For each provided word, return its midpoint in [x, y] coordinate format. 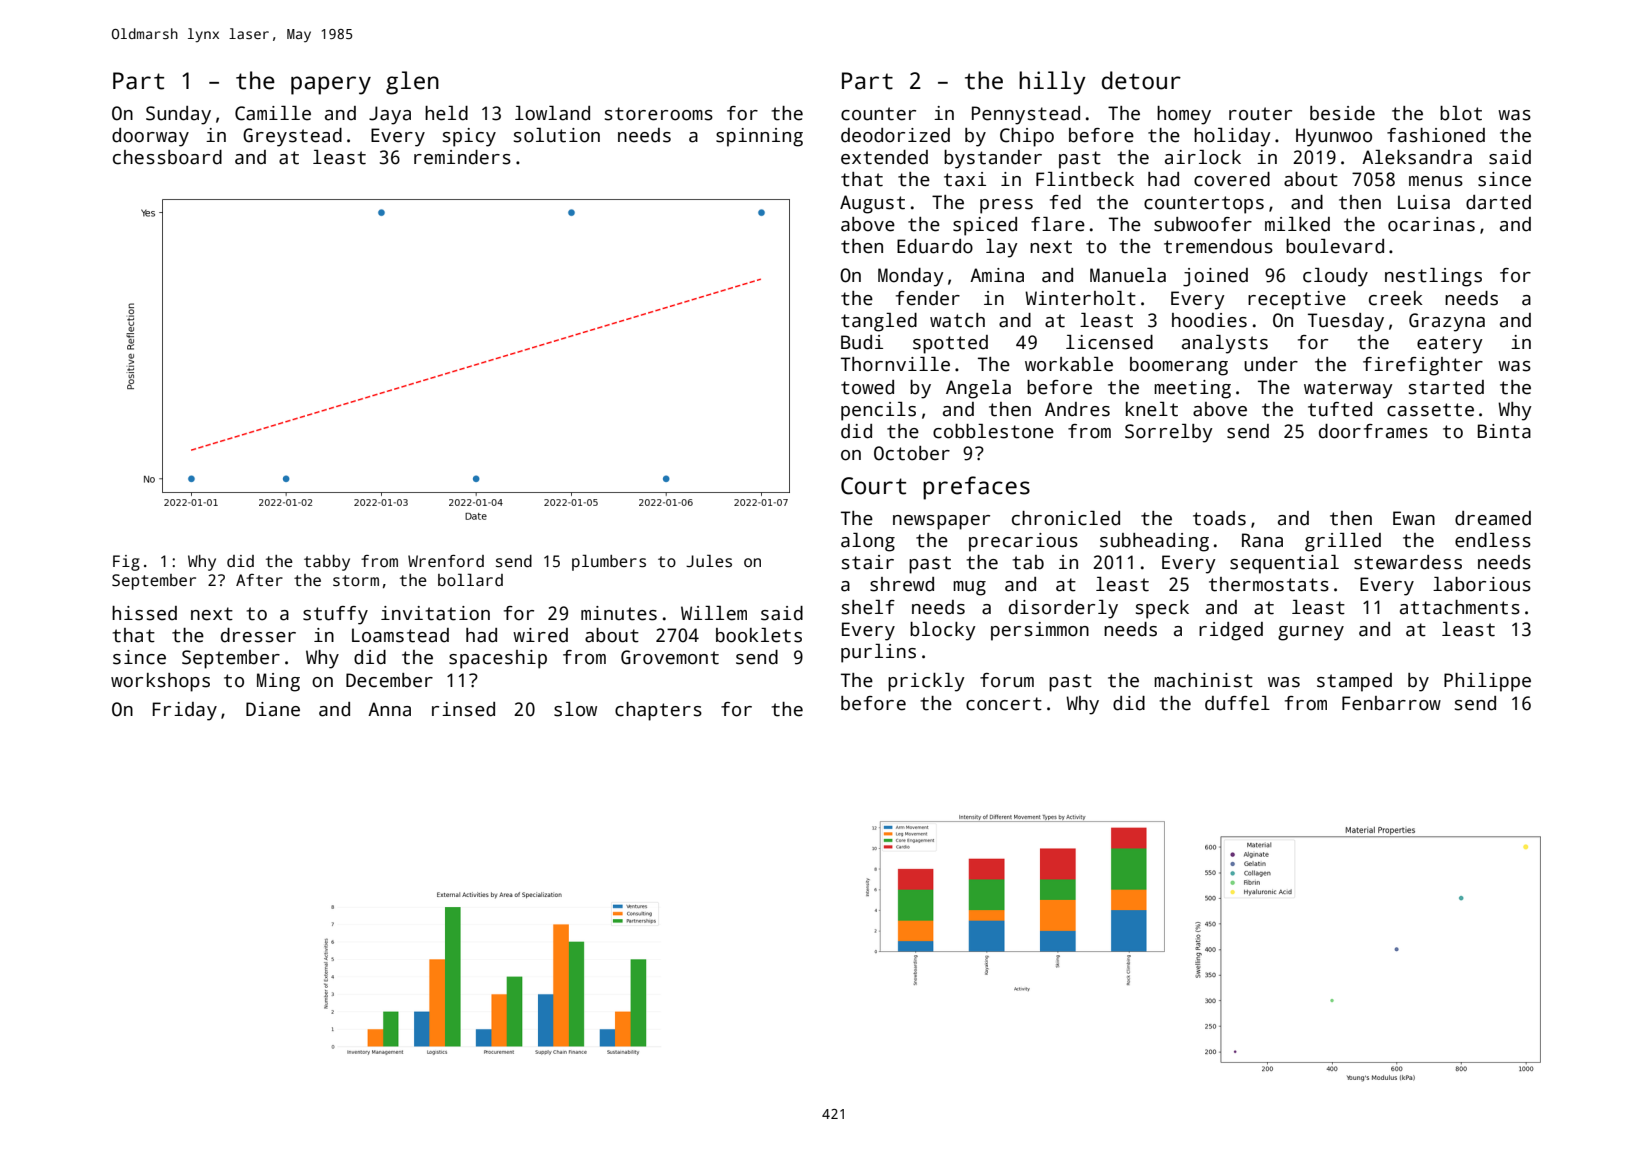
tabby [327, 563]
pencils [878, 411]
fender [928, 298]
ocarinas [1431, 224]
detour [1141, 80]
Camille [273, 113]
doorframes [1373, 431]
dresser [258, 635]
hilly [1052, 83]
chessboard [167, 157]
